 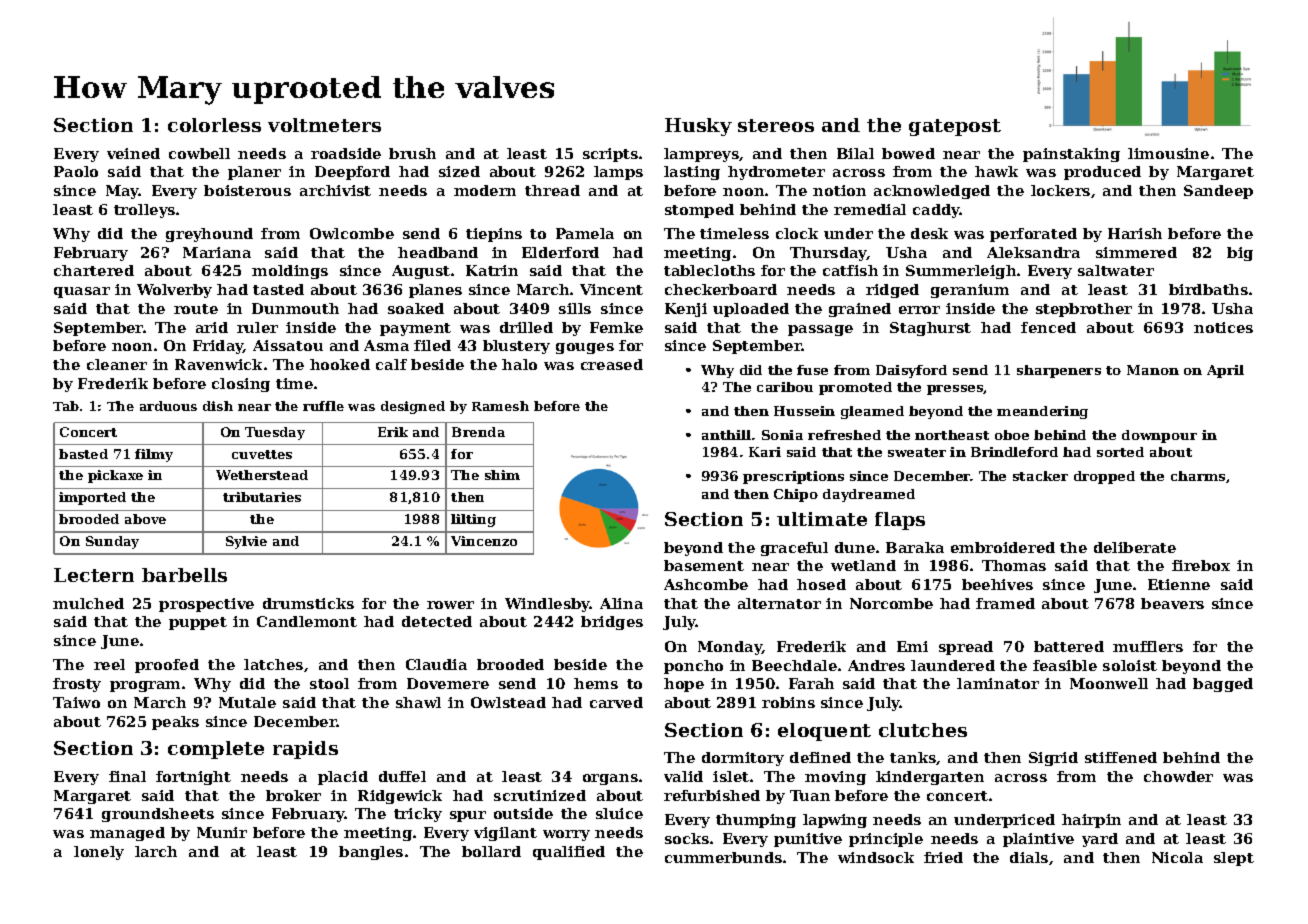 I want to click on colorless, so click(x=214, y=125).
